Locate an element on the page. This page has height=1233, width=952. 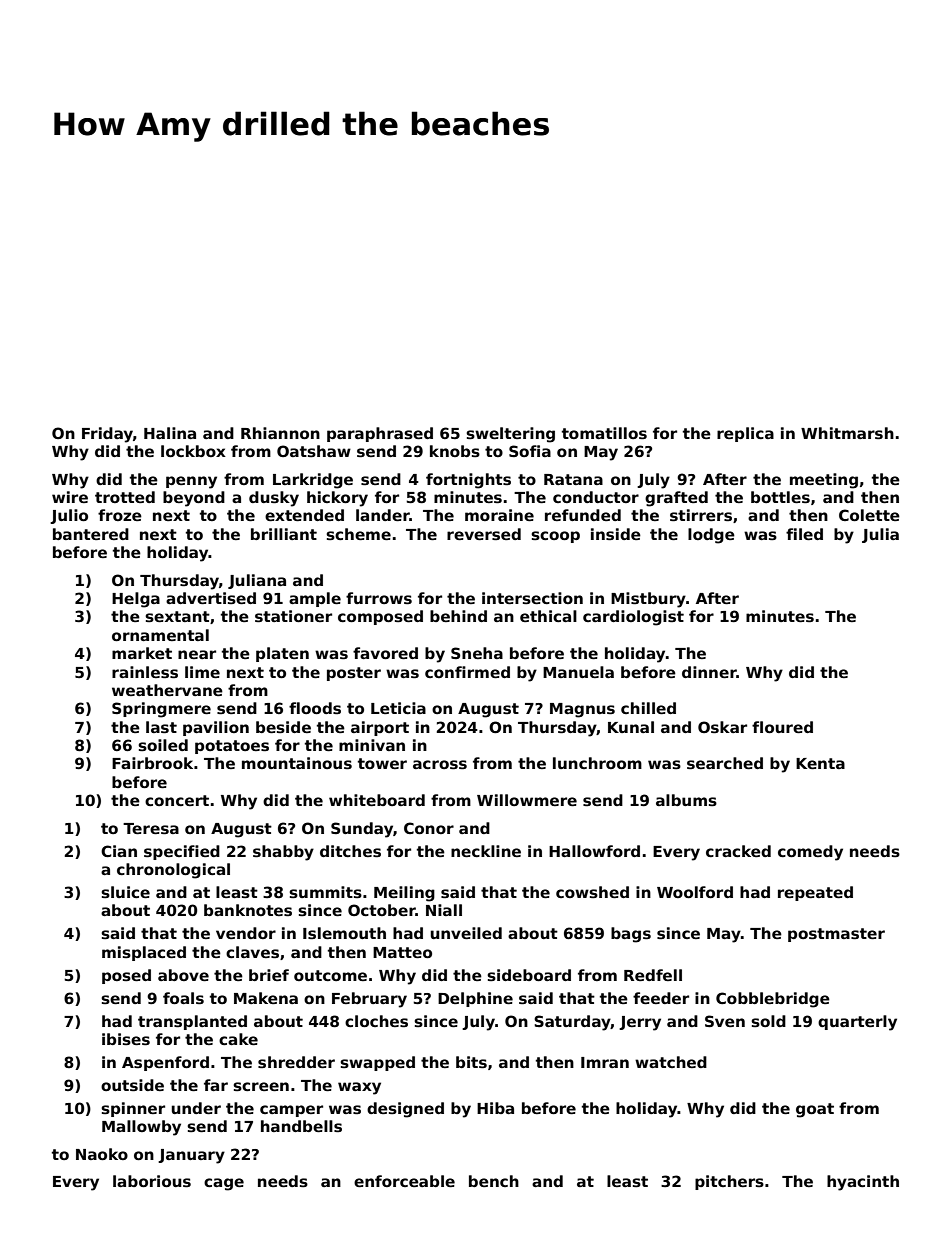
favored is located at coordinates (385, 653).
